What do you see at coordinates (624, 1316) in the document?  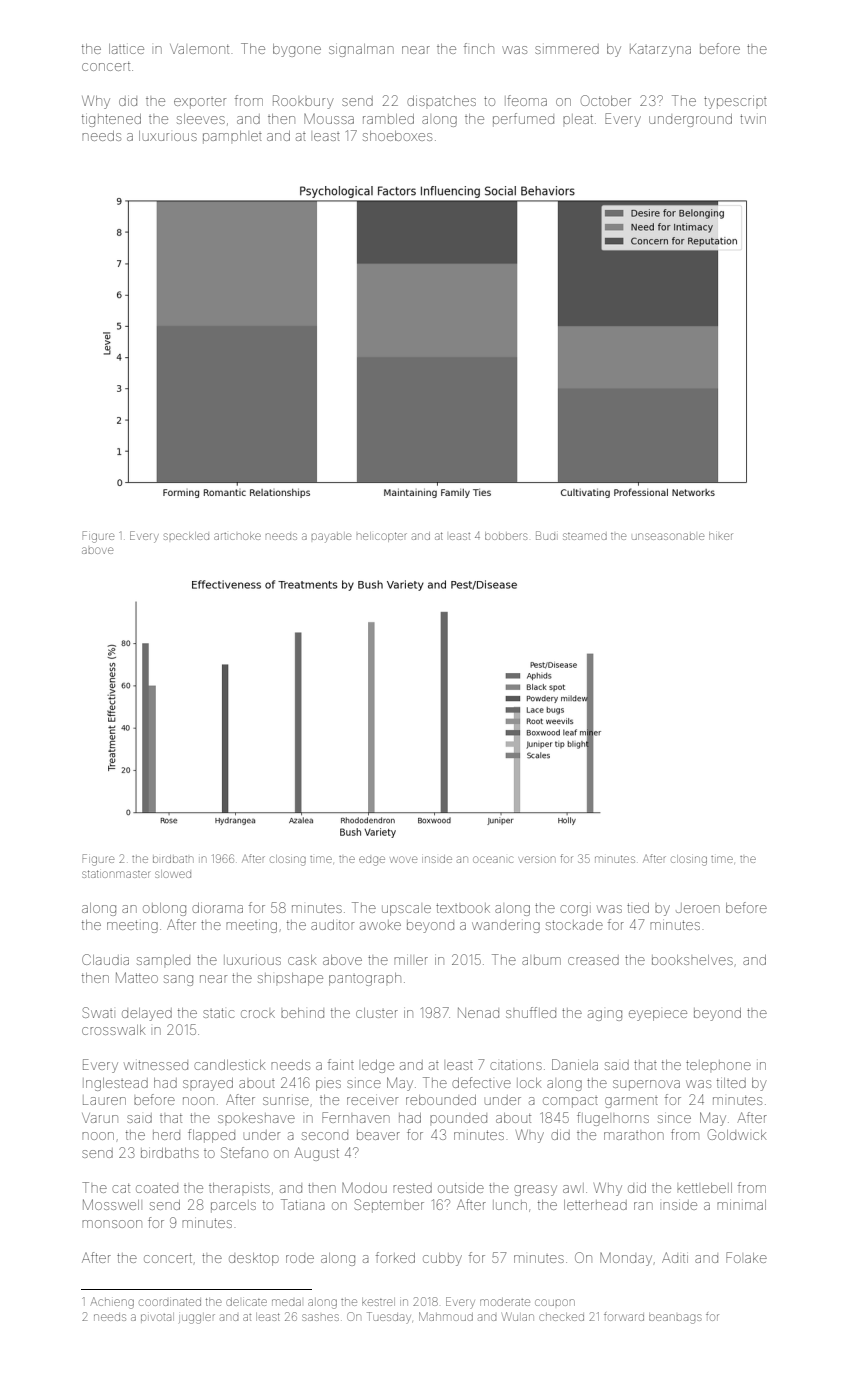 I see `forward` at bounding box center [624, 1316].
